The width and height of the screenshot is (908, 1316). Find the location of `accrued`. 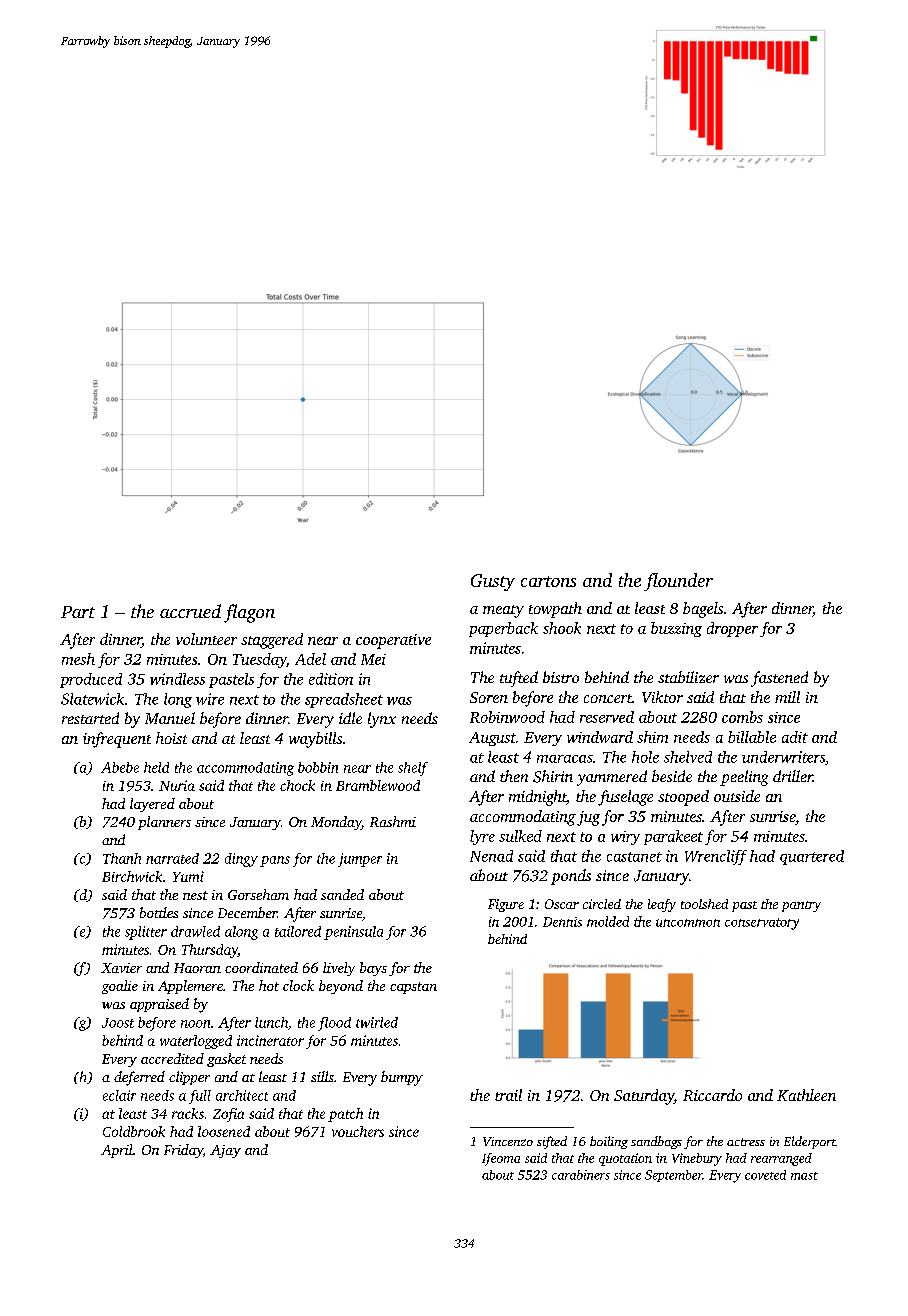

accrued is located at coordinates (190, 611).
